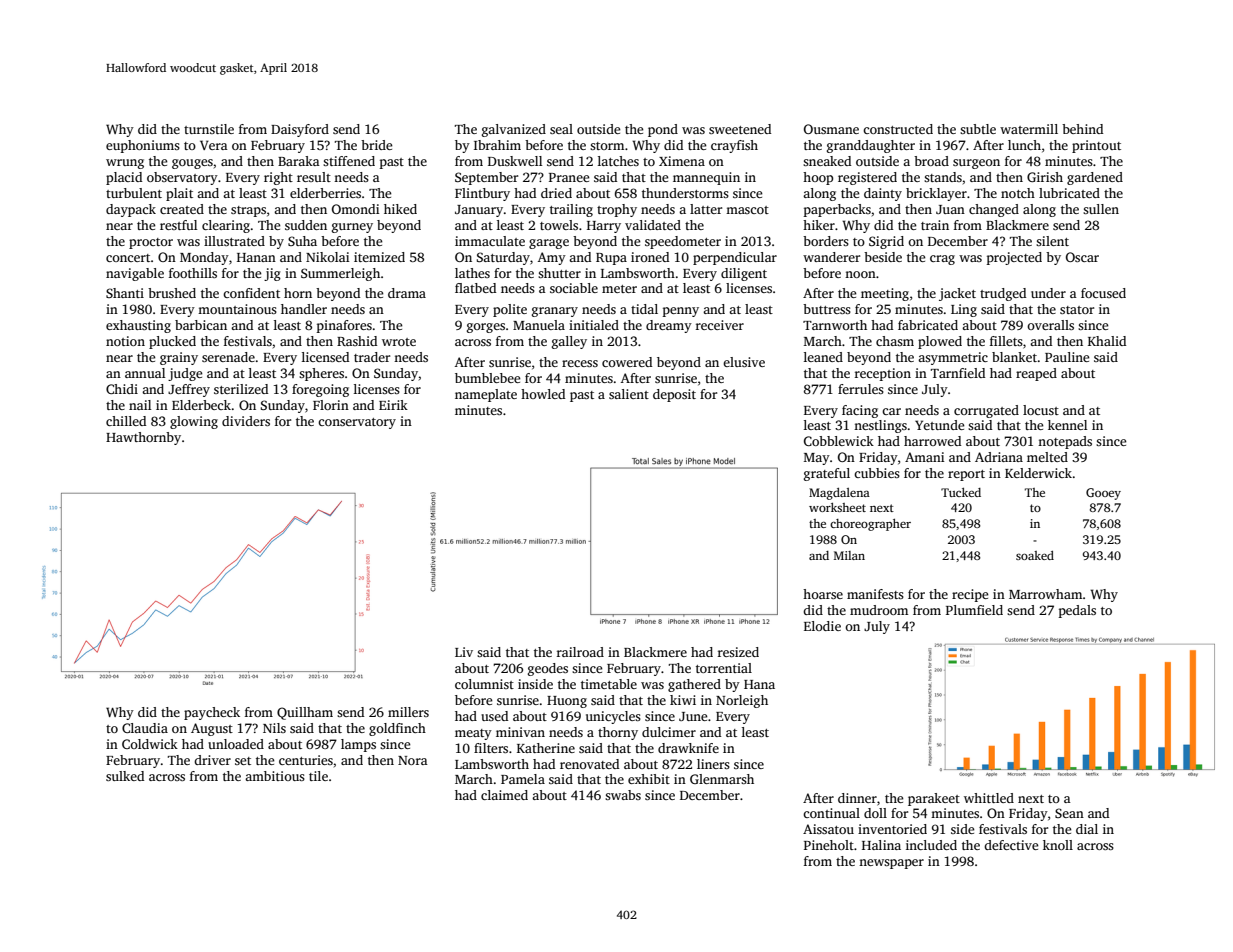 This page has width=1233, height=952. What do you see at coordinates (970, 595) in the page?
I see `recipe` at bounding box center [970, 595].
